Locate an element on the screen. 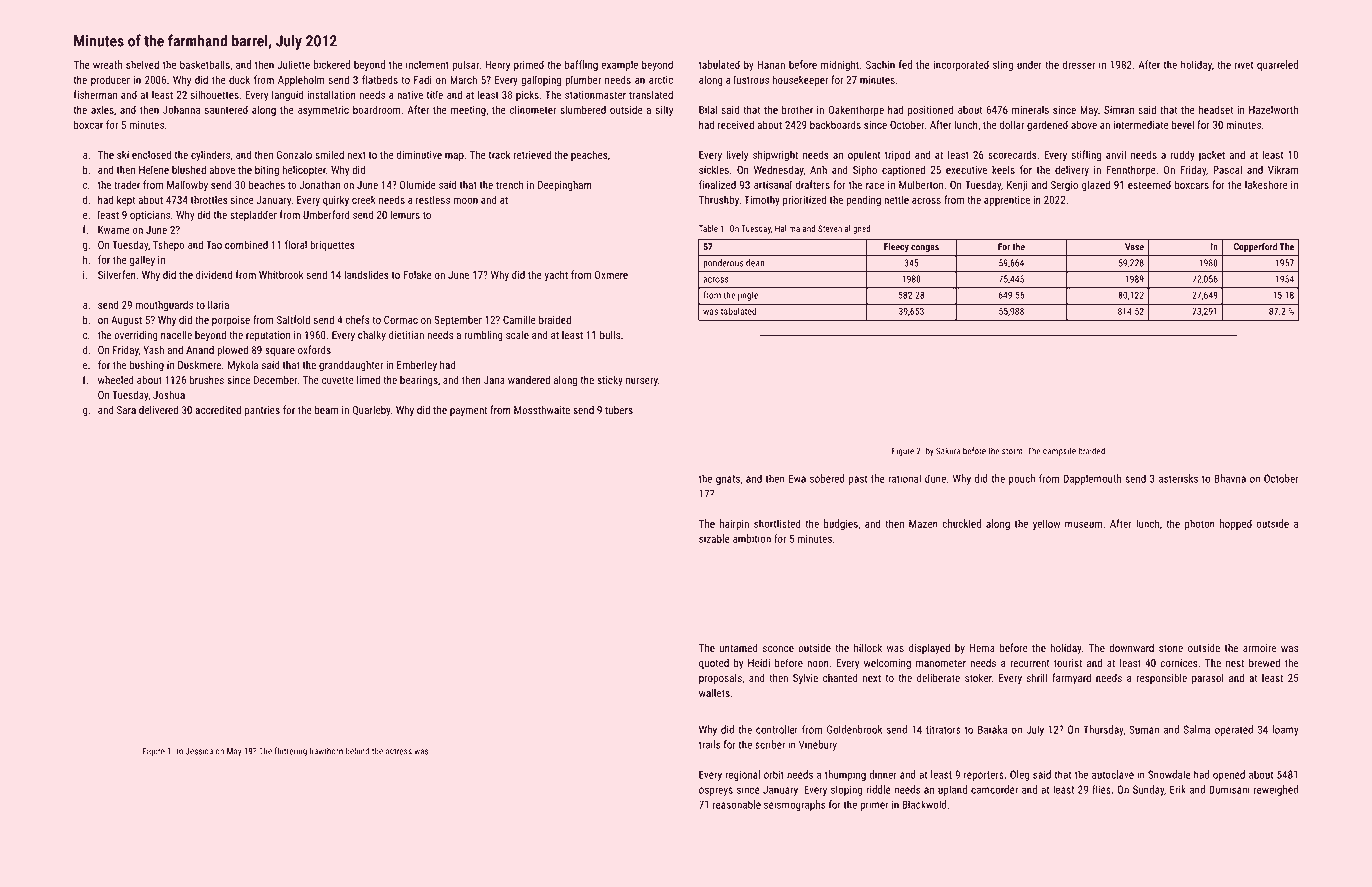 Image resolution: width=1372 pixels, height=887 pixels. porpoise is located at coordinates (231, 321).
